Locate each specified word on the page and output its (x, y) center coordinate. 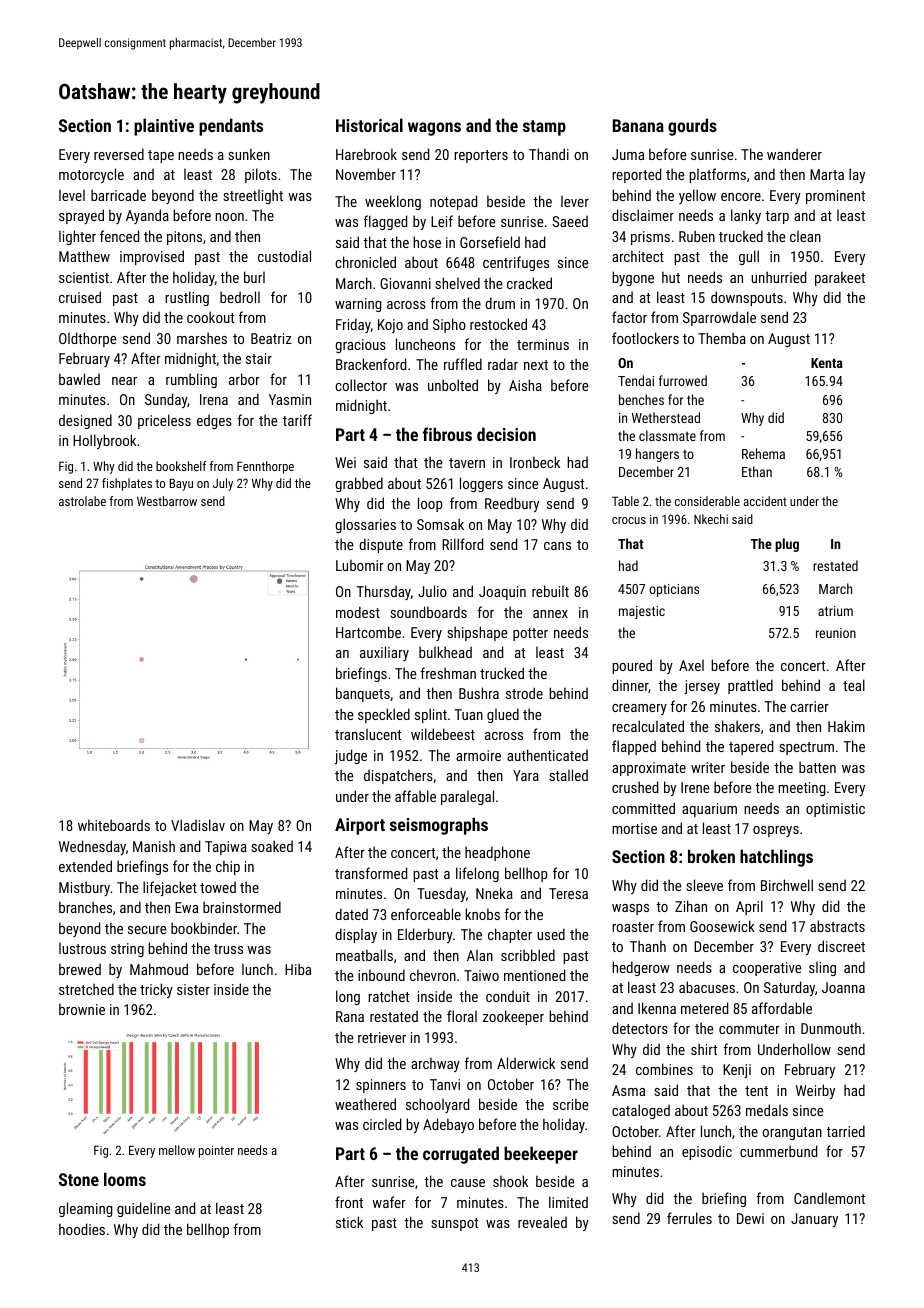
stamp (544, 128)
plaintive (164, 127)
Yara (526, 775)
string (127, 950)
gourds (692, 127)
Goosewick (722, 926)
